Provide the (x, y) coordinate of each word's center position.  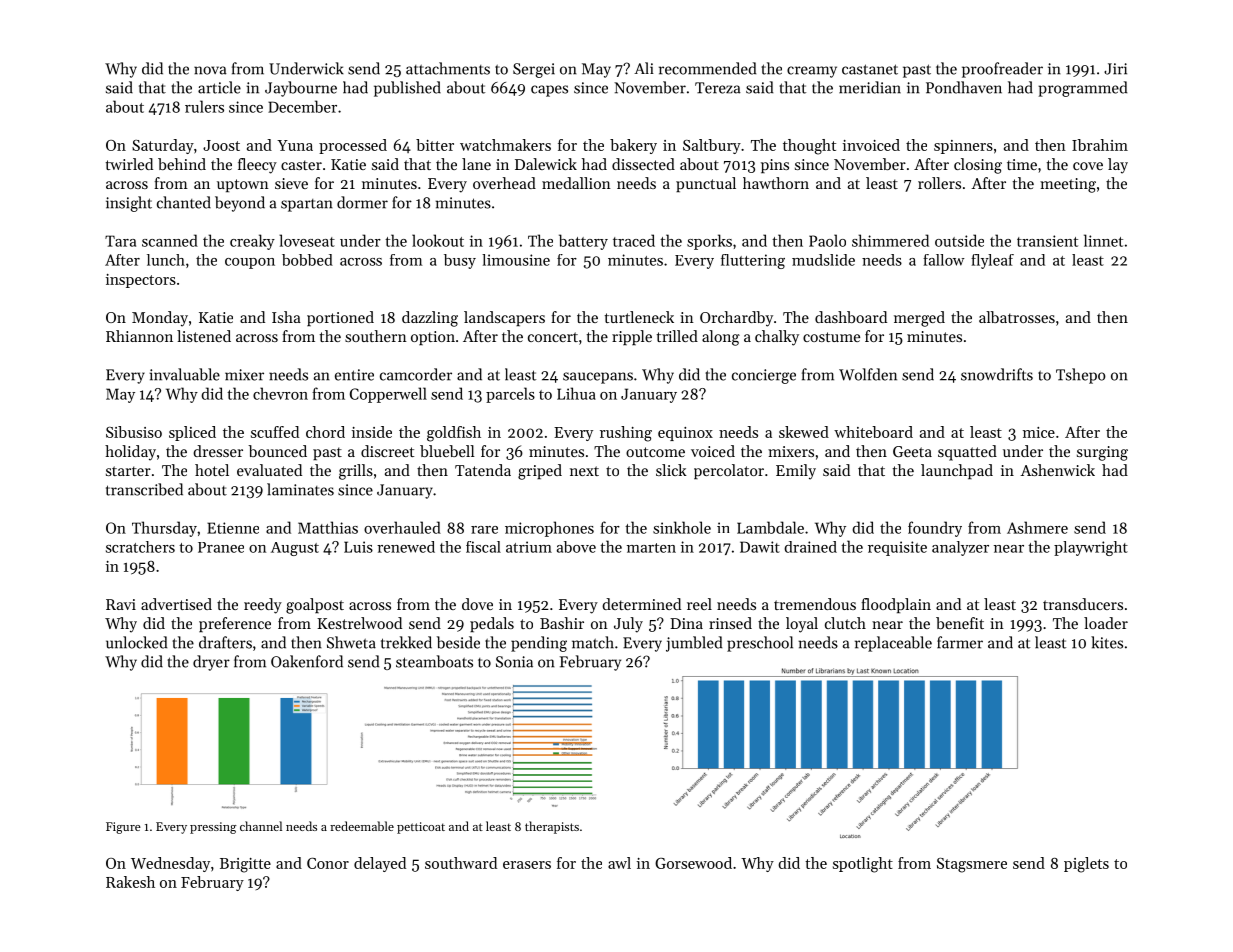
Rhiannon (139, 336)
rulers (204, 106)
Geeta (912, 451)
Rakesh (130, 882)
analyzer (960, 548)
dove (477, 604)
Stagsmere (972, 865)
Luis (358, 547)
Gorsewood (693, 863)
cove (1088, 166)
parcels (510, 395)
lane (476, 164)
